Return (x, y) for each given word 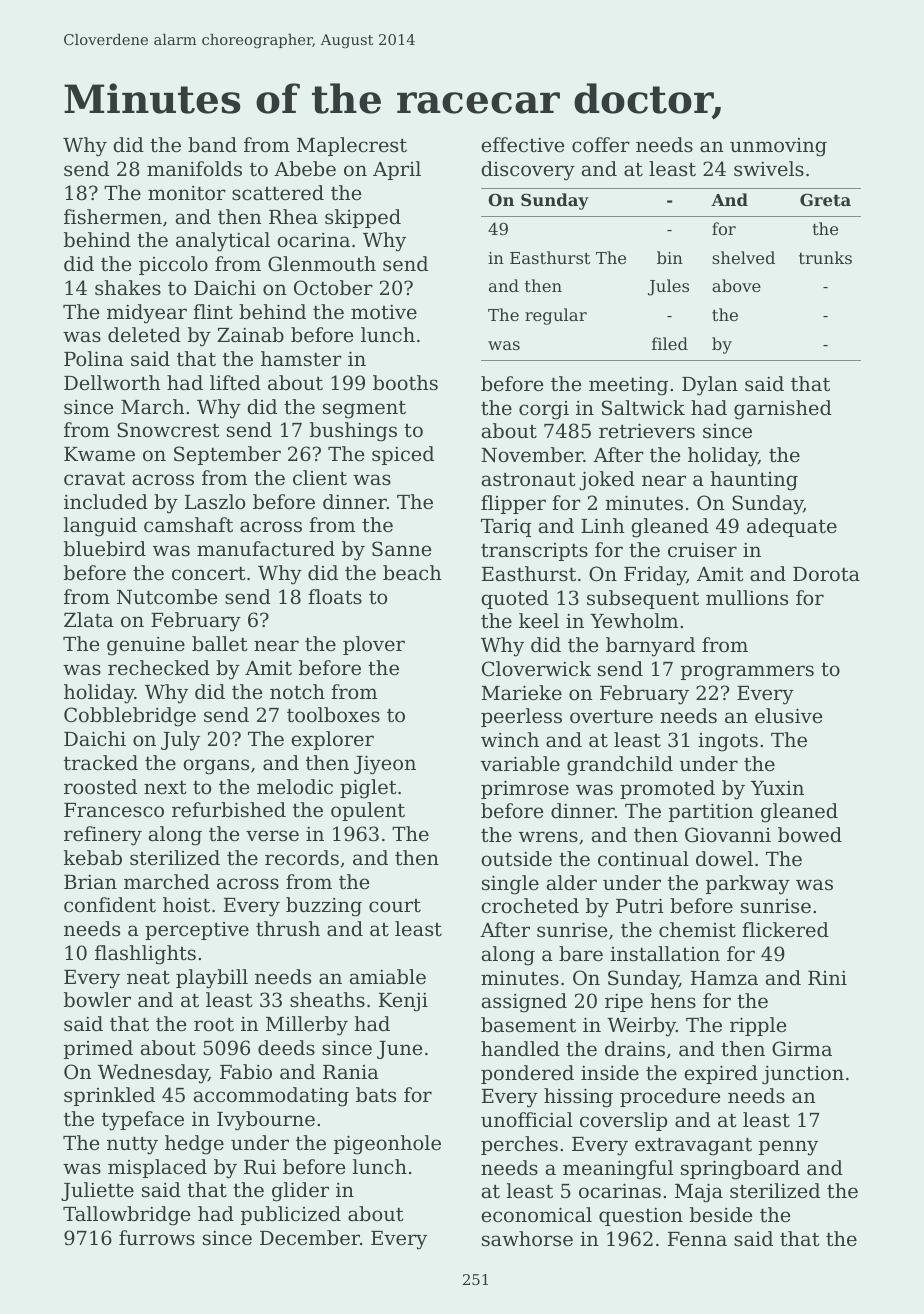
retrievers (647, 430)
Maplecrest (352, 146)
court (395, 905)
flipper (513, 504)
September (227, 455)
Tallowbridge (126, 1216)
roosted (100, 786)
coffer (601, 144)
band (212, 144)
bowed (810, 834)
